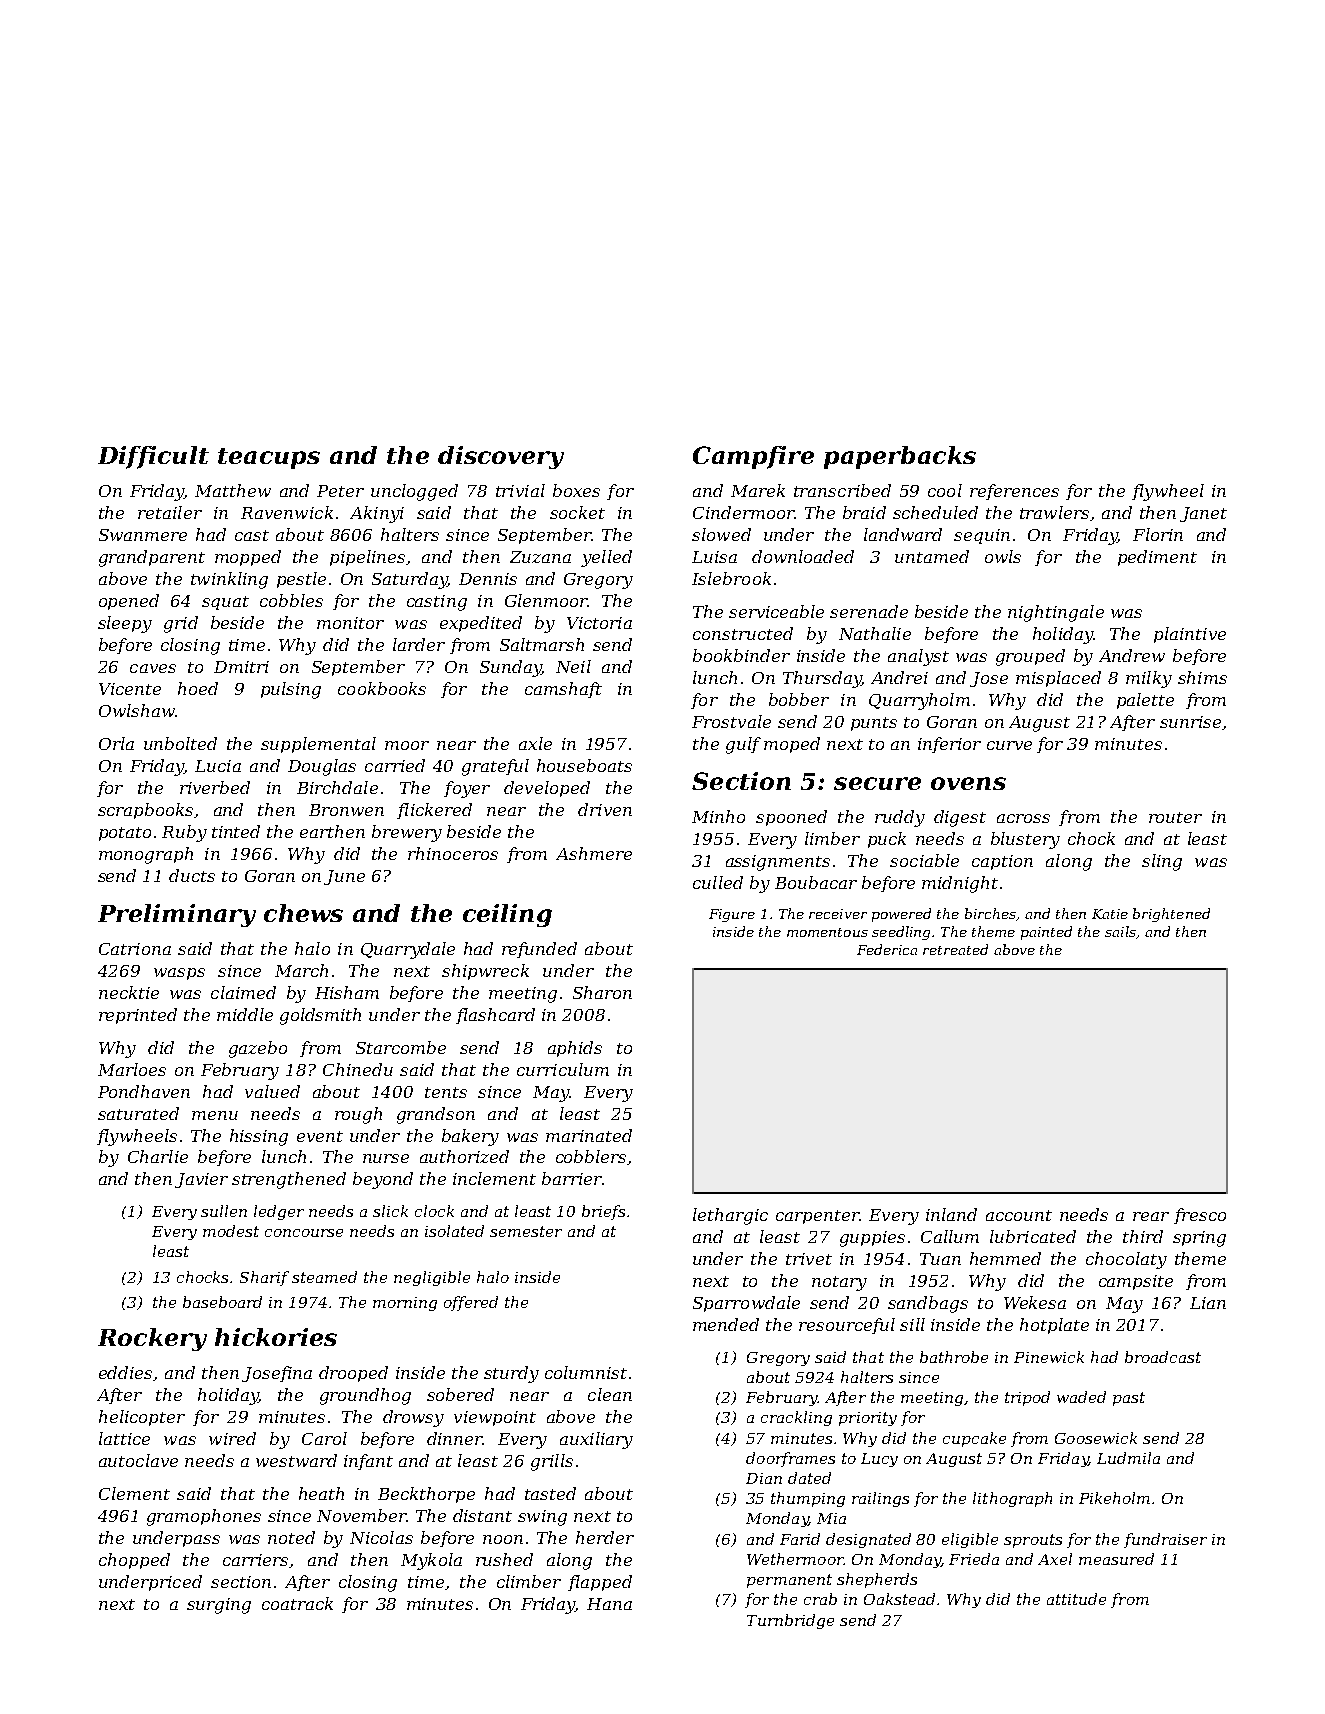 Image resolution: width=1325 pixels, height=1714 pixels. Describe the element at coordinates (130, 689) in the image. I see `Vicente` at that location.
